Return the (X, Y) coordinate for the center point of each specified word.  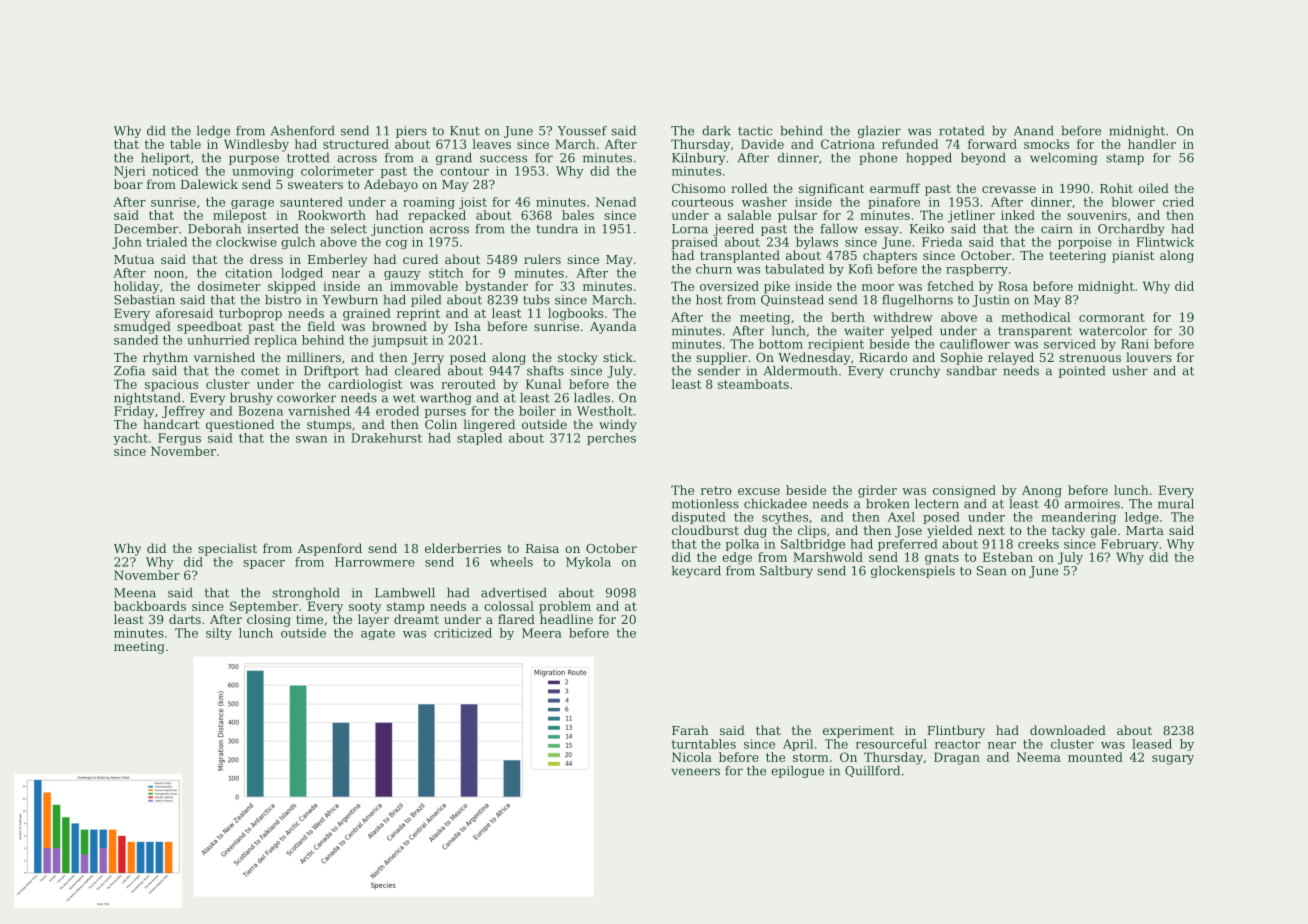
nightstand (147, 399)
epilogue (797, 772)
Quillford (872, 771)
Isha (468, 326)
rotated (961, 131)
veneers (695, 772)
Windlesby (256, 145)
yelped (911, 332)
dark (716, 131)
